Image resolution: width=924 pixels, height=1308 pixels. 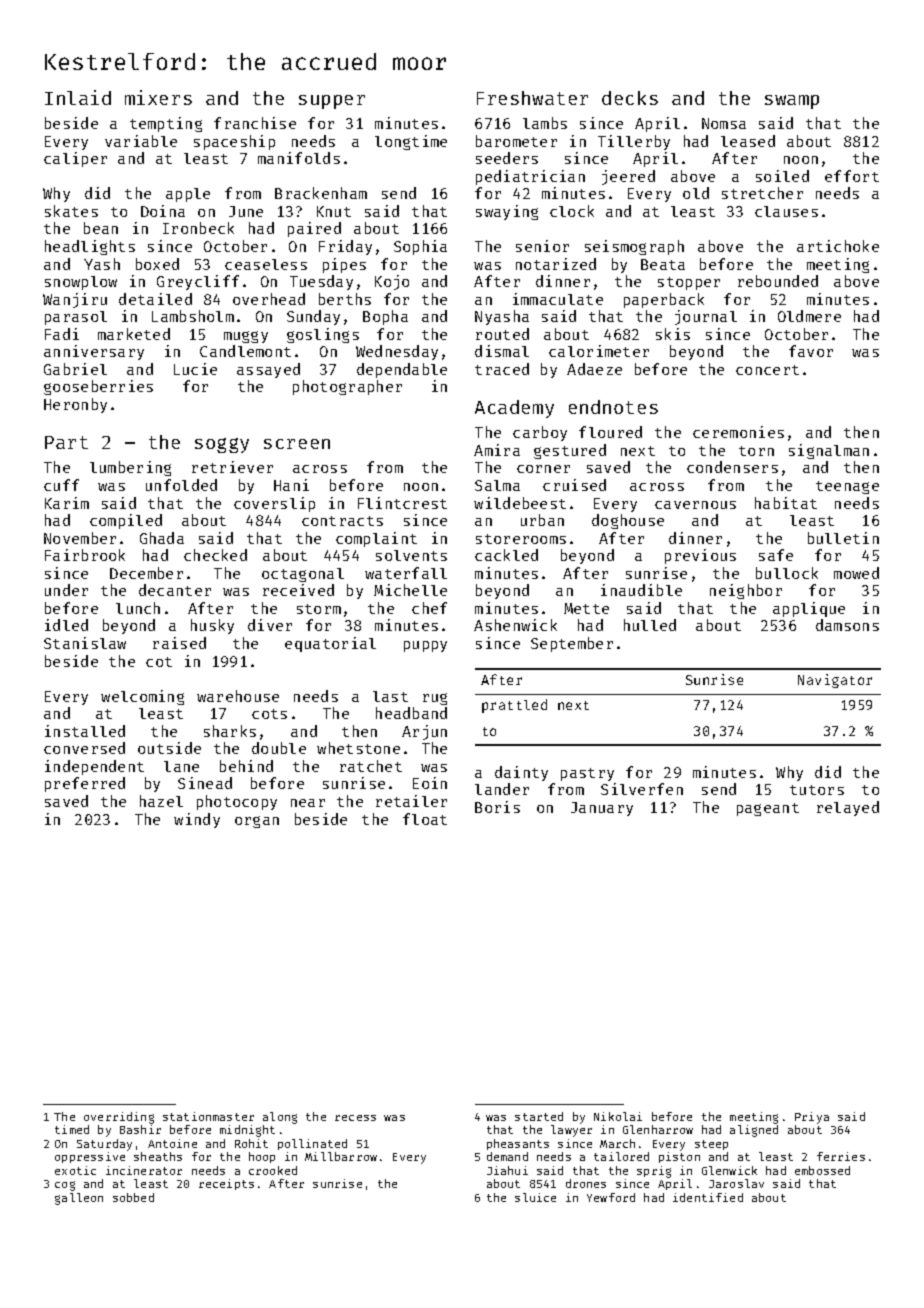 What do you see at coordinates (71, 211) in the screenshot?
I see `skates` at bounding box center [71, 211].
